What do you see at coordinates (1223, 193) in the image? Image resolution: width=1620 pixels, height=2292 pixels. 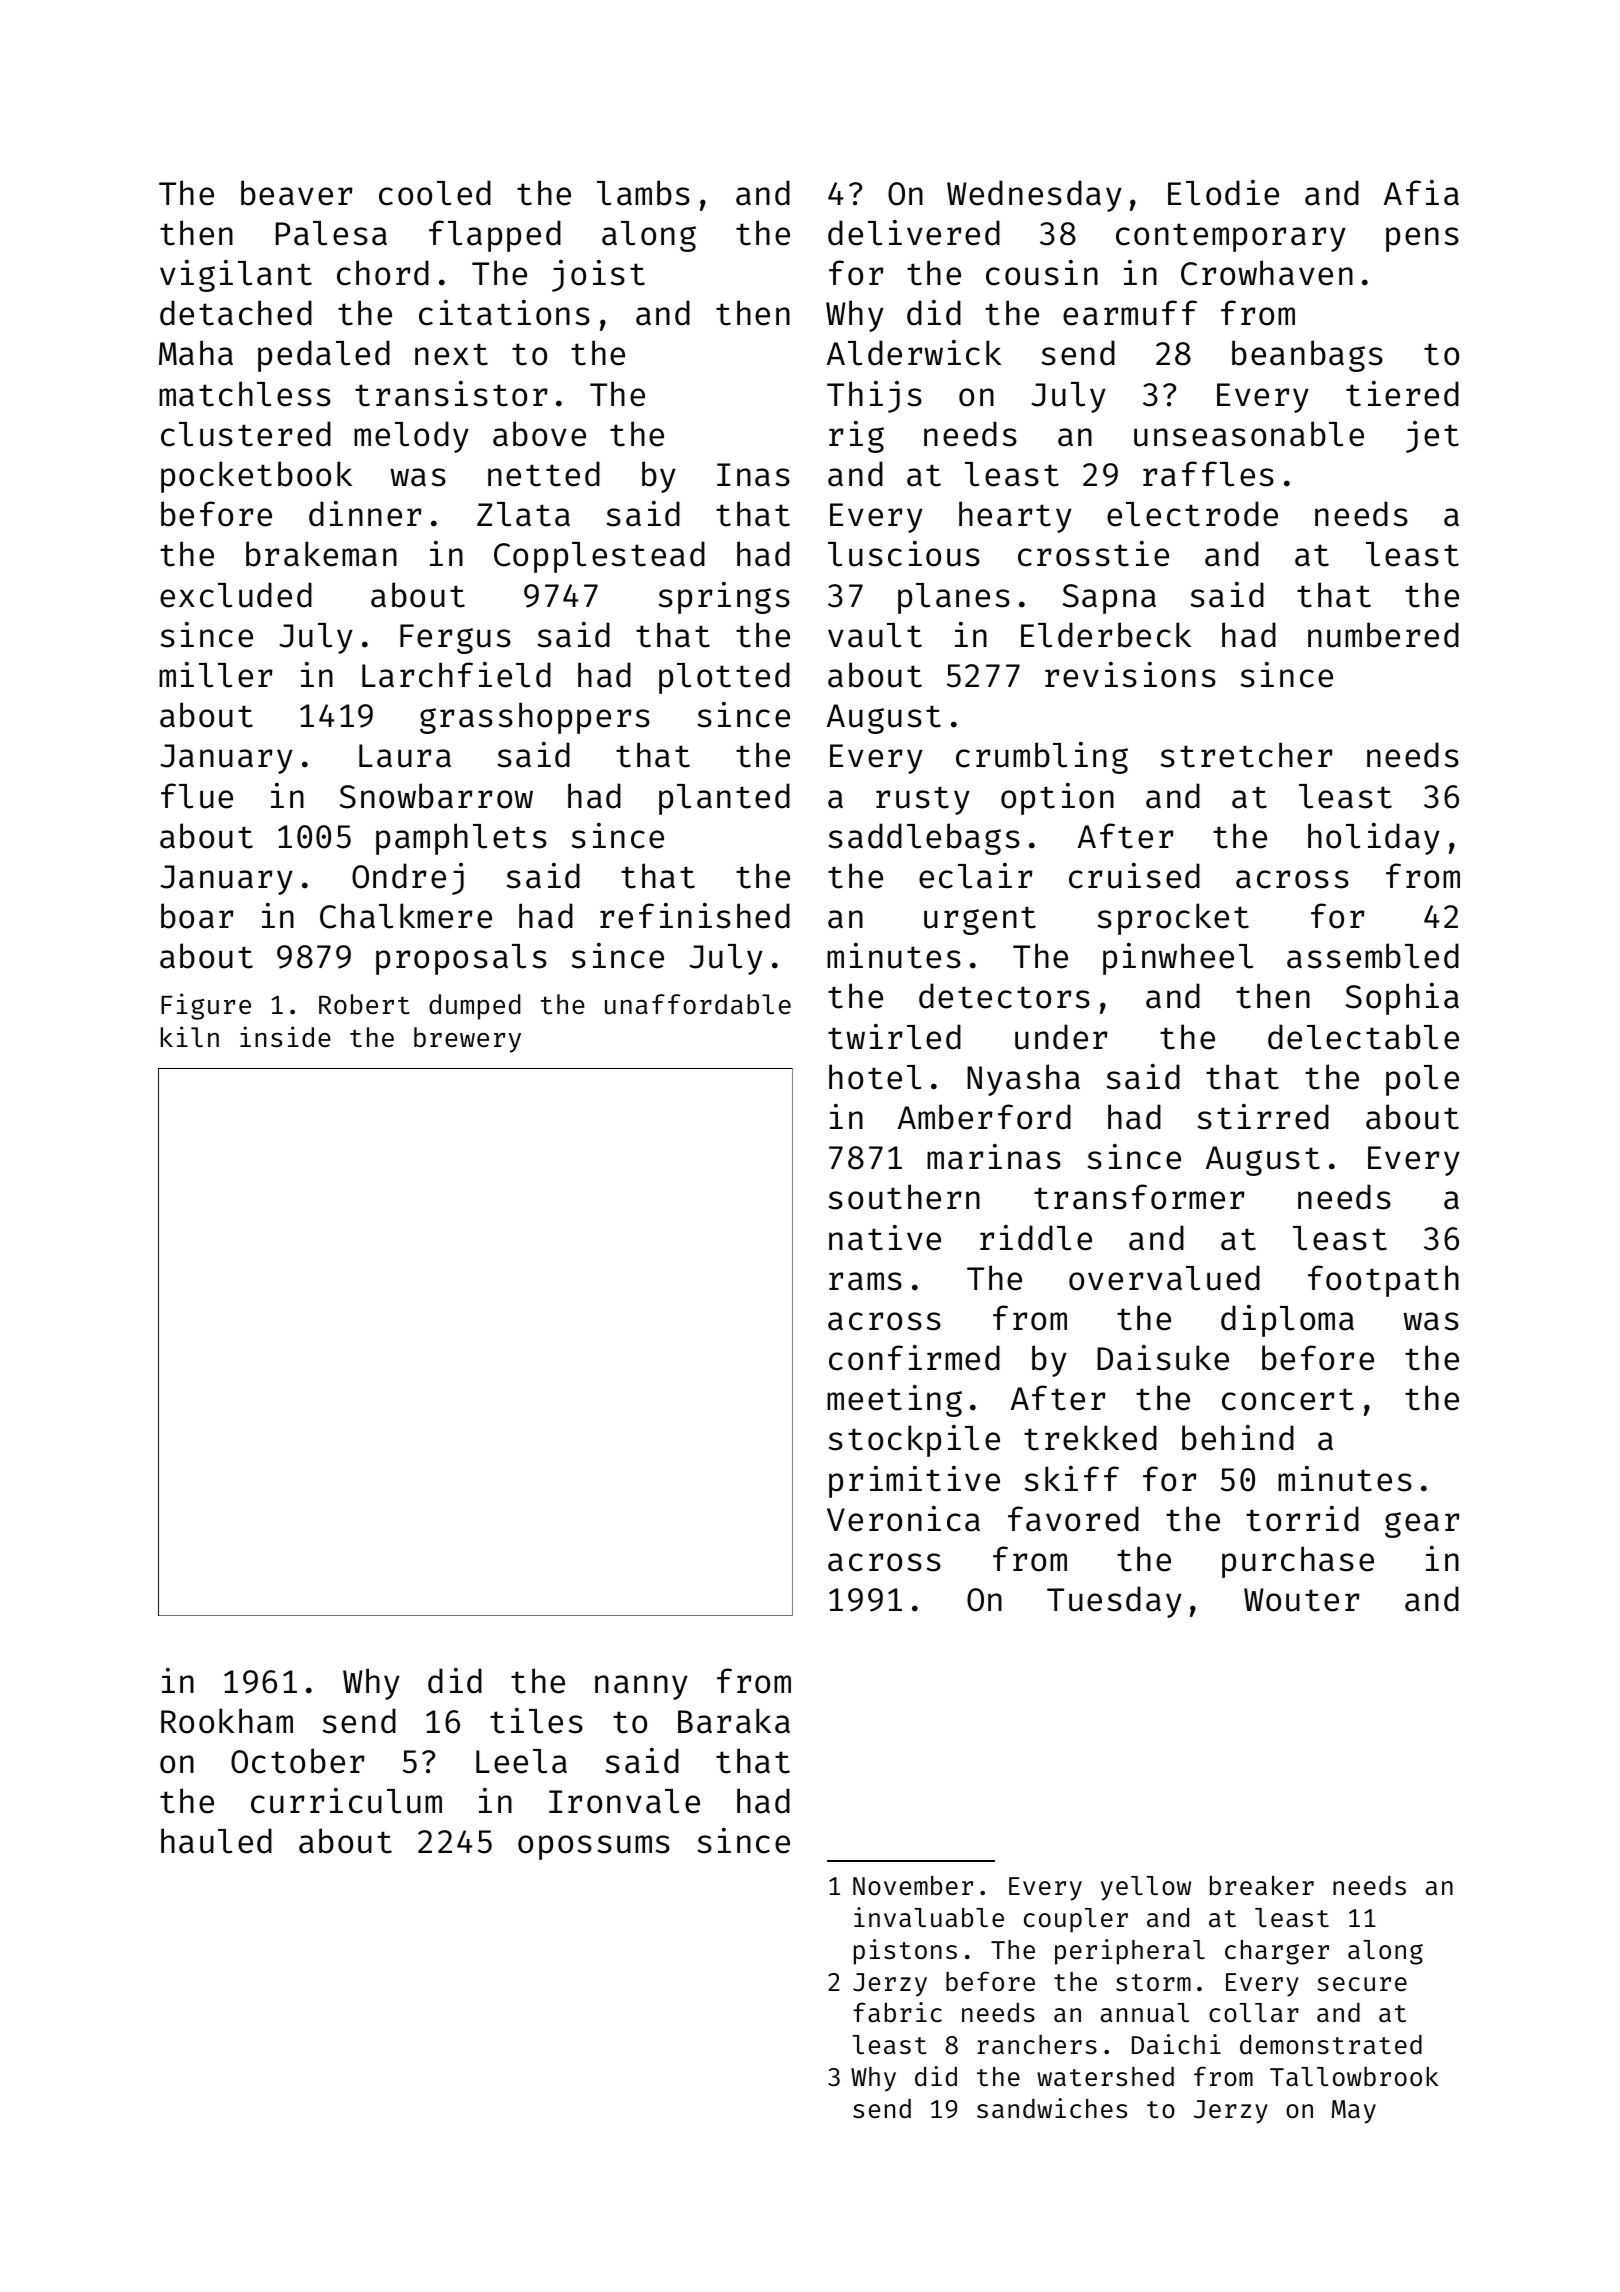 I see `Elodie` at bounding box center [1223, 193].
